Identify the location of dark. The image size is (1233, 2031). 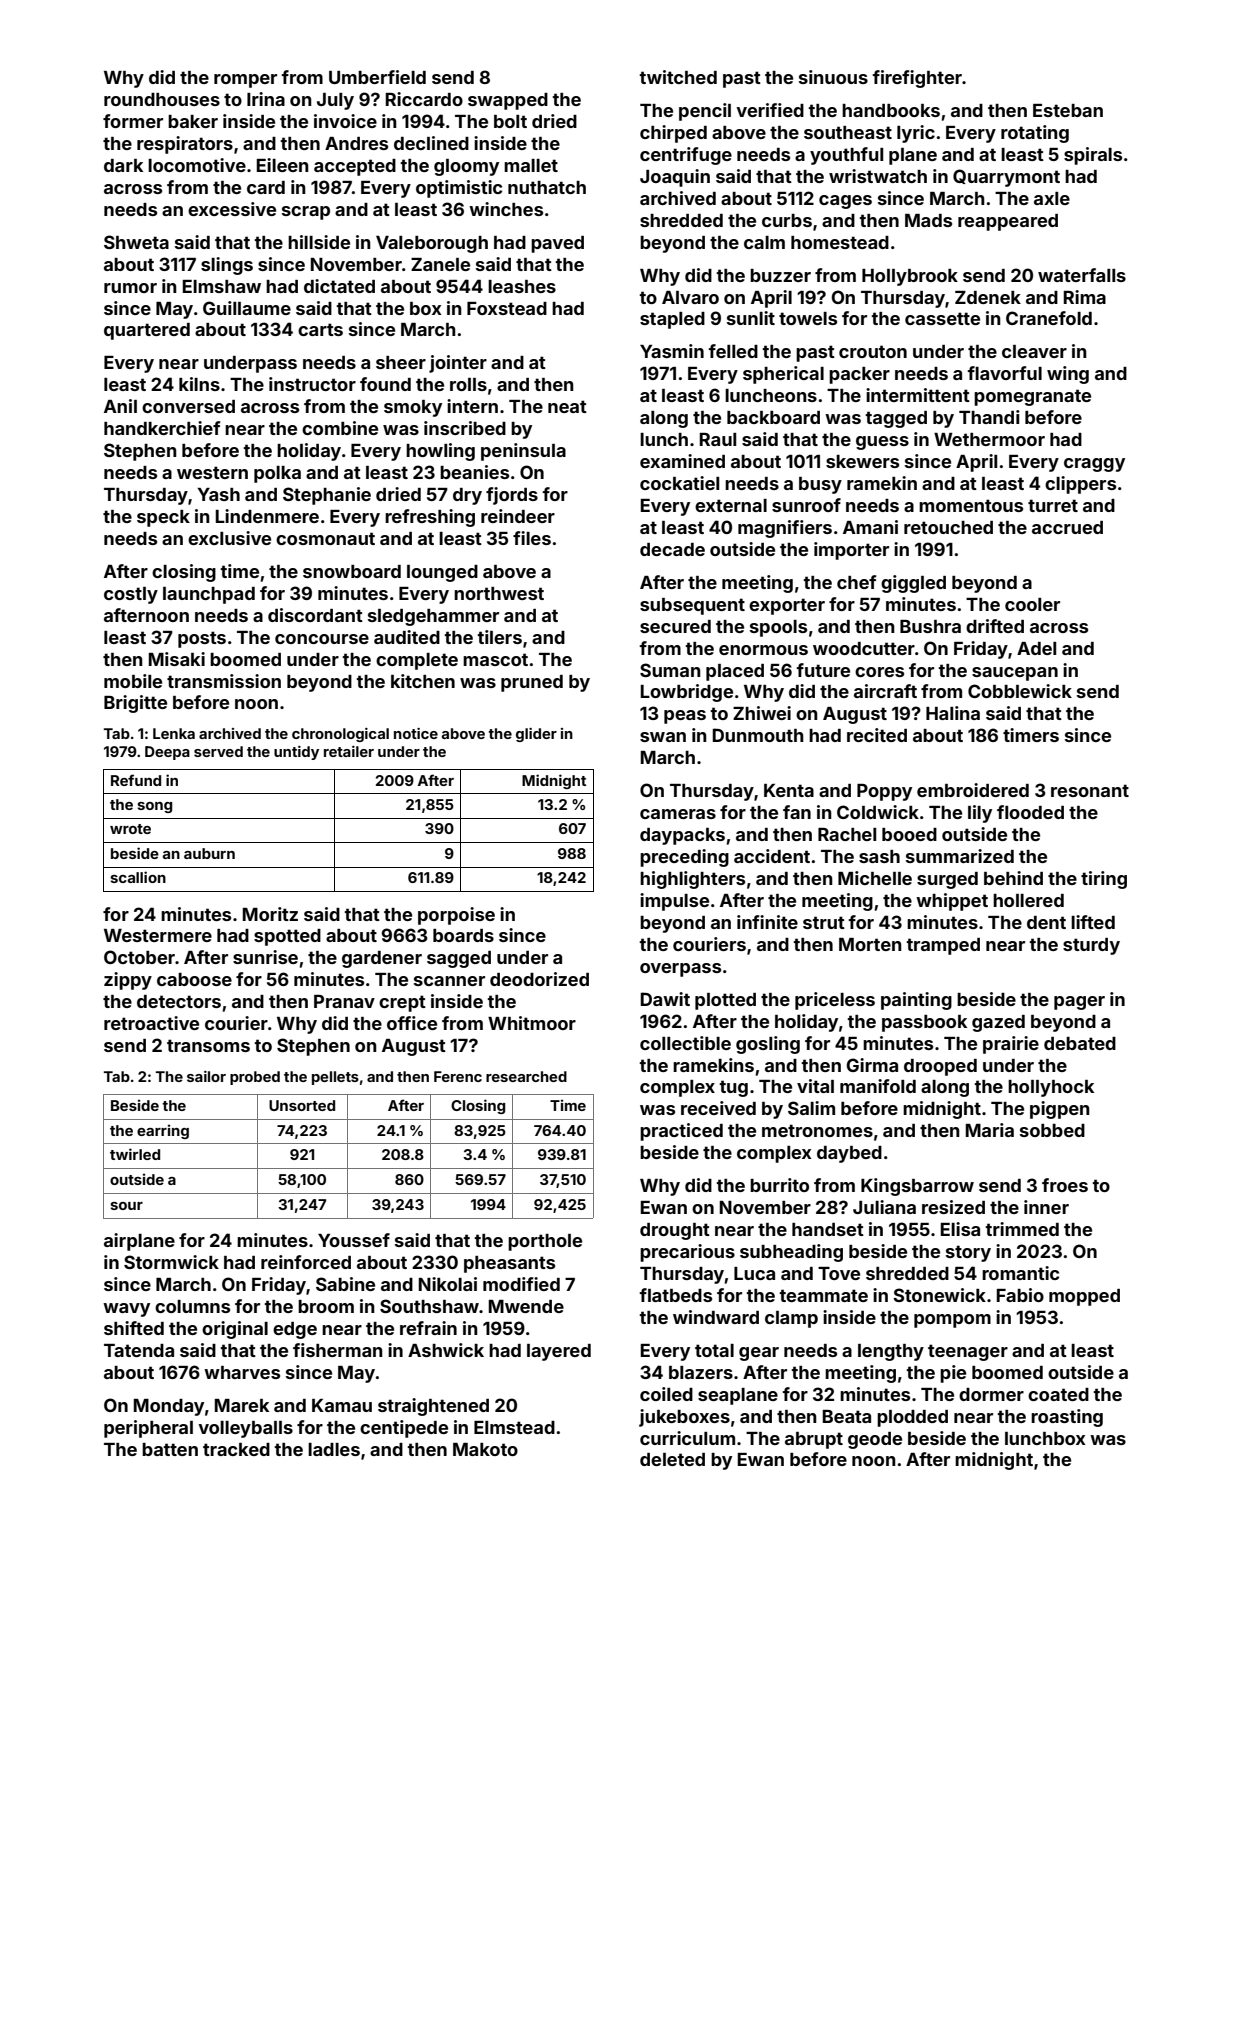
(123, 165).
